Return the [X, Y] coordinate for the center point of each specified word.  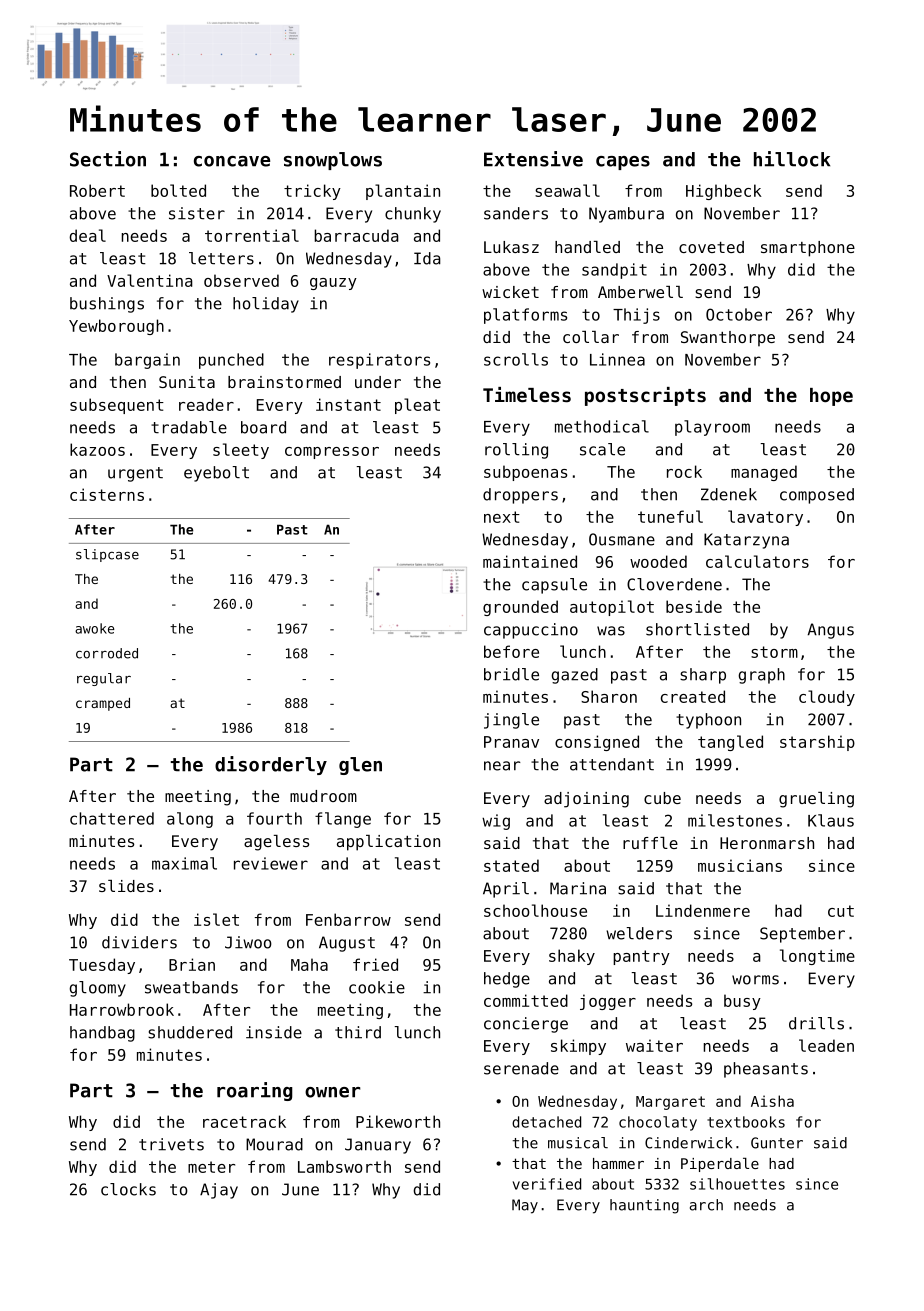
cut [841, 911]
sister [197, 213]
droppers [520, 496]
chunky [413, 215]
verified [547, 1184]
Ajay [219, 1191]
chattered [112, 818]
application [388, 843]
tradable [189, 427]
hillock [792, 159]
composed [817, 496]
